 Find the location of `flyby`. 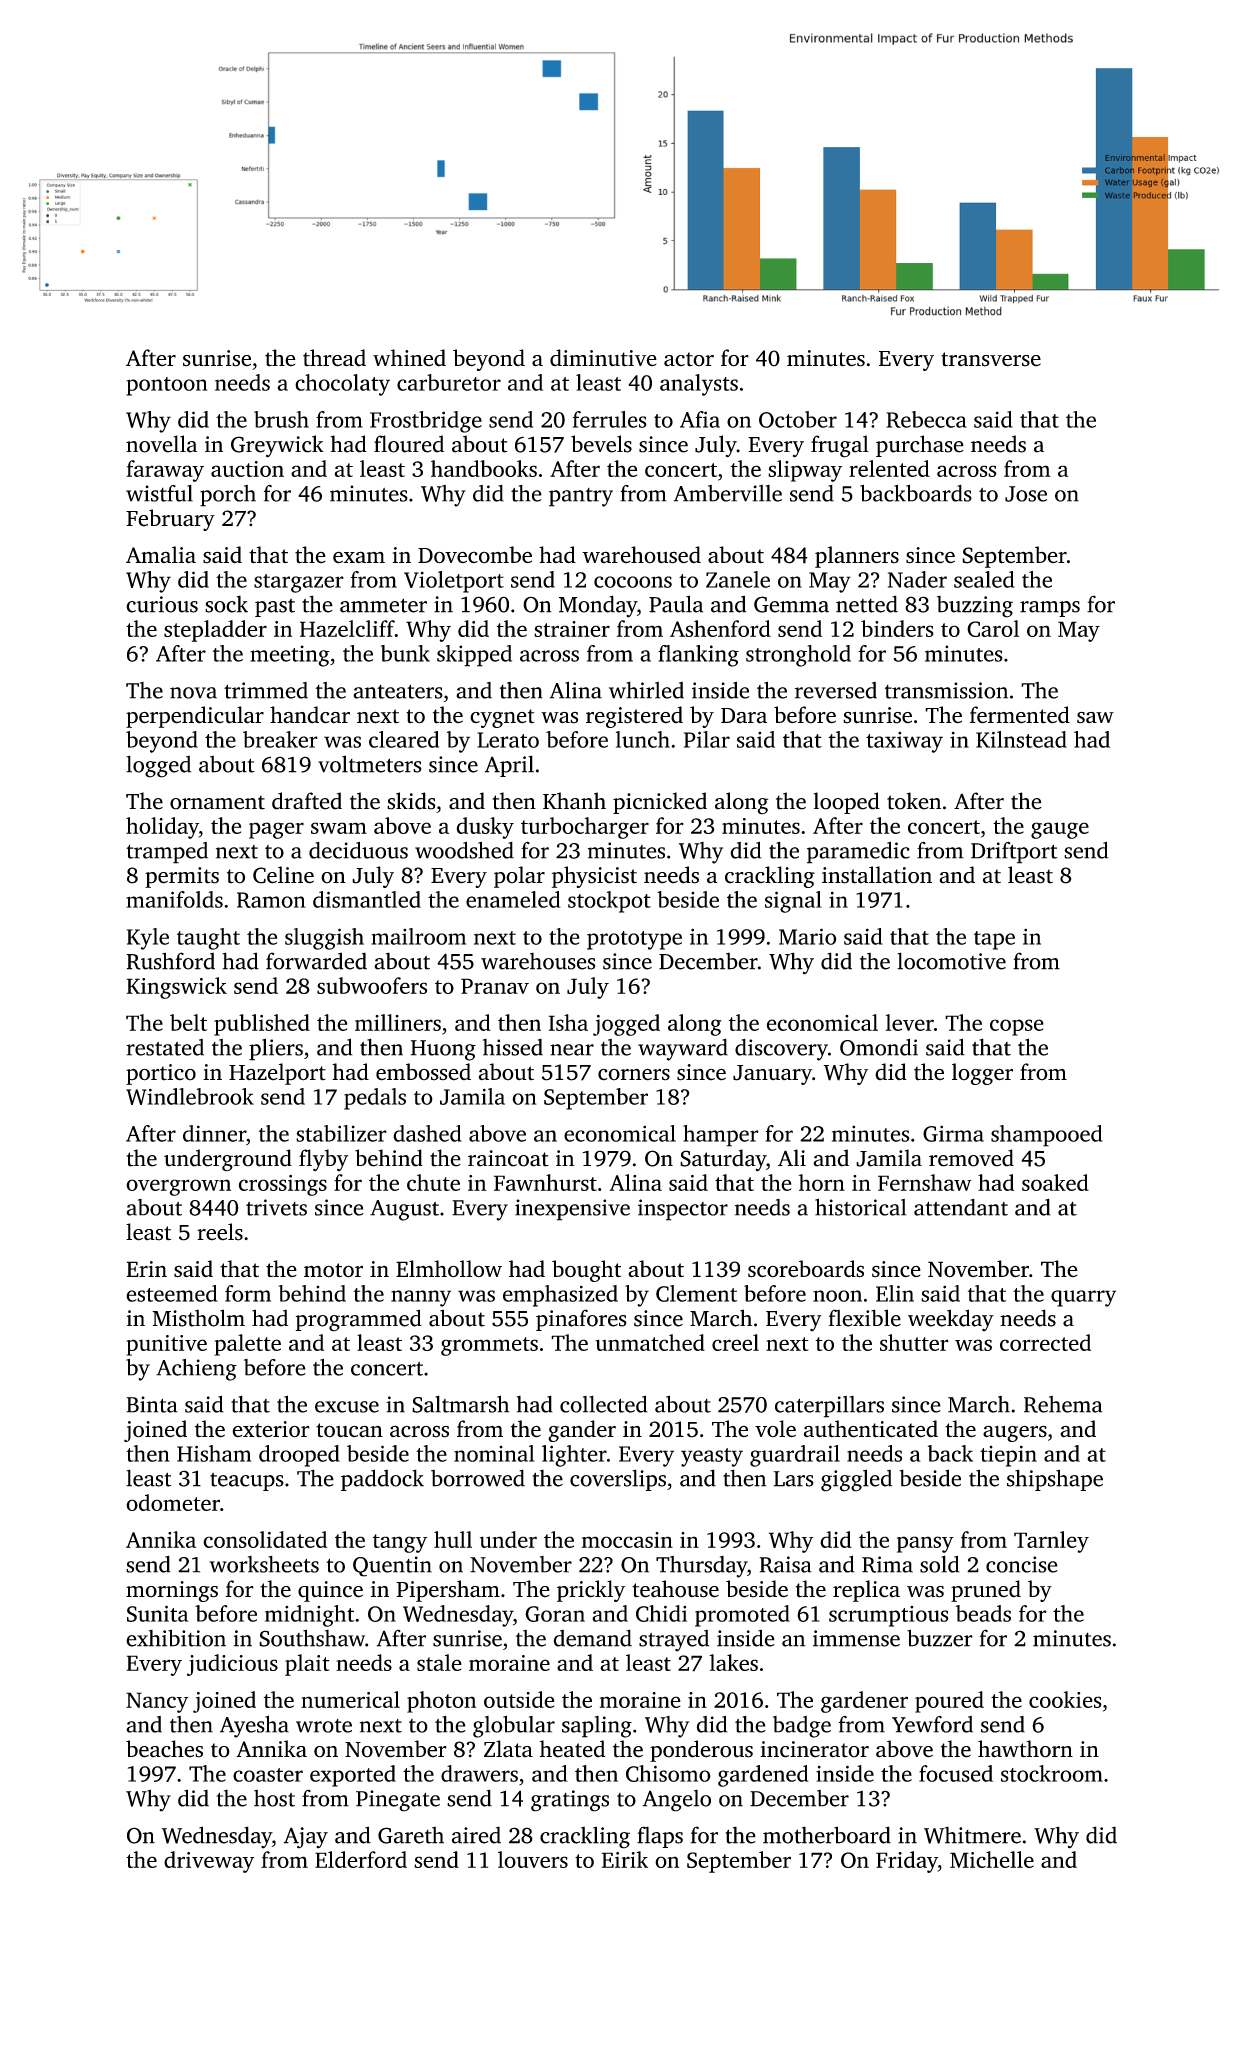

flyby is located at coordinates (323, 1160).
